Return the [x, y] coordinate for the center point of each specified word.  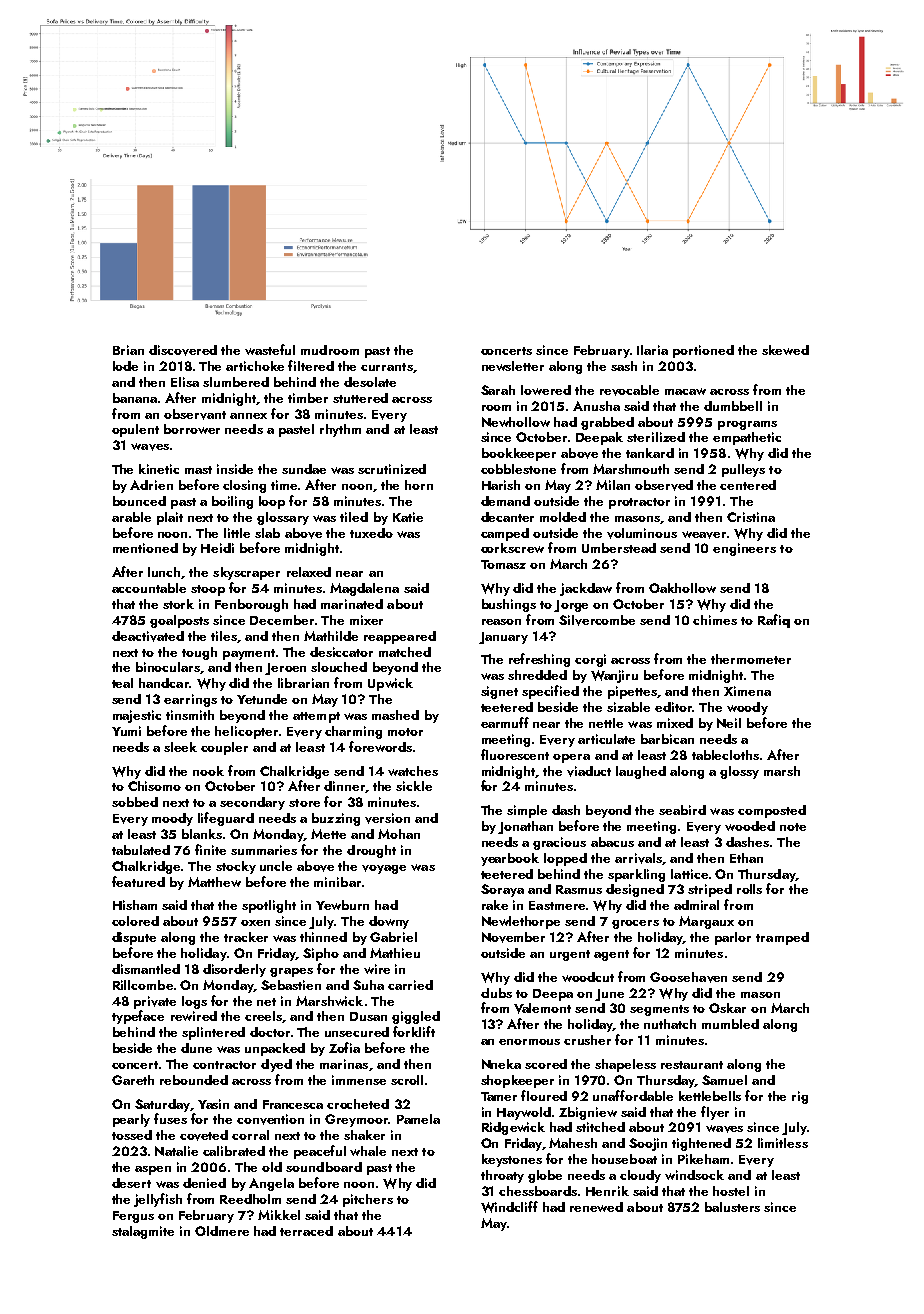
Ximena [747, 691]
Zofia [344, 1047]
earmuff [505, 722]
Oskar [727, 1008]
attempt [316, 717]
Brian [128, 350]
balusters [732, 1207]
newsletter [513, 366]
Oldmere [222, 1231]
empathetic [747, 438]
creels [263, 1016]
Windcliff [509, 1207]
